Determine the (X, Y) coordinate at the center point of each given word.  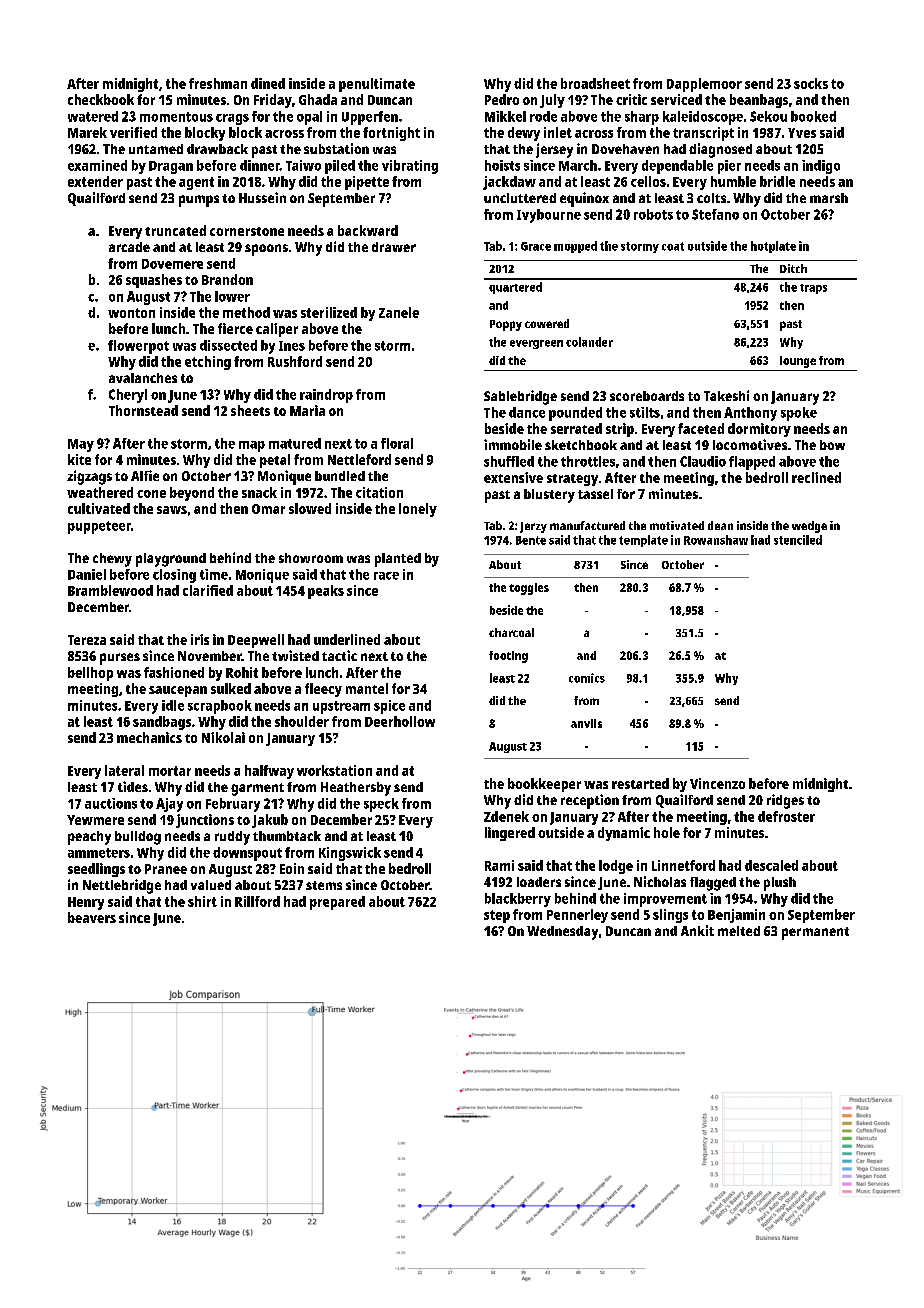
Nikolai (223, 737)
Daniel (87, 574)
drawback (217, 149)
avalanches (143, 378)
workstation (334, 770)
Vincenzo (717, 783)
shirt (202, 901)
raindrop (326, 396)
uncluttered (520, 198)
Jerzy (533, 527)
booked (813, 116)
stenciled (798, 540)
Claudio (703, 461)
